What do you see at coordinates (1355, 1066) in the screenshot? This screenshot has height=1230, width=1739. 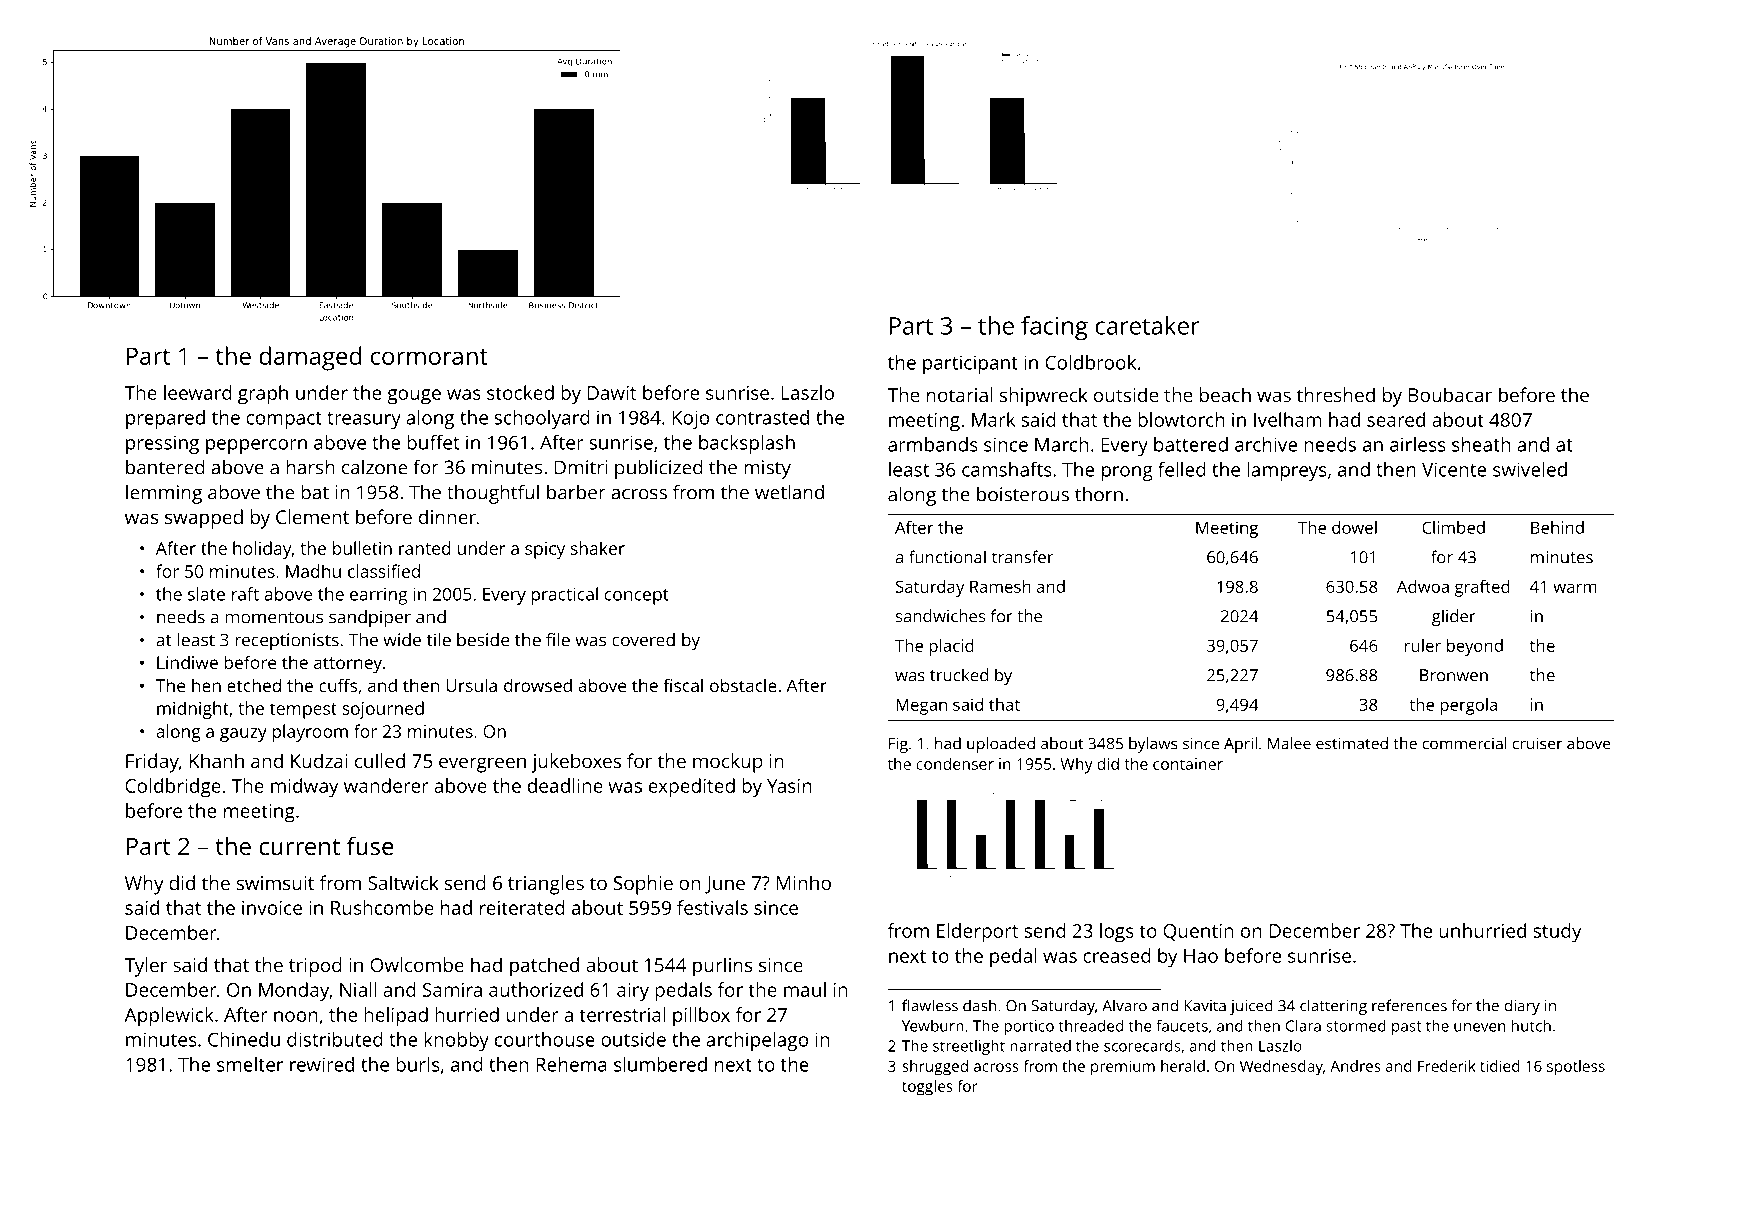 I see `Andres` at bounding box center [1355, 1066].
